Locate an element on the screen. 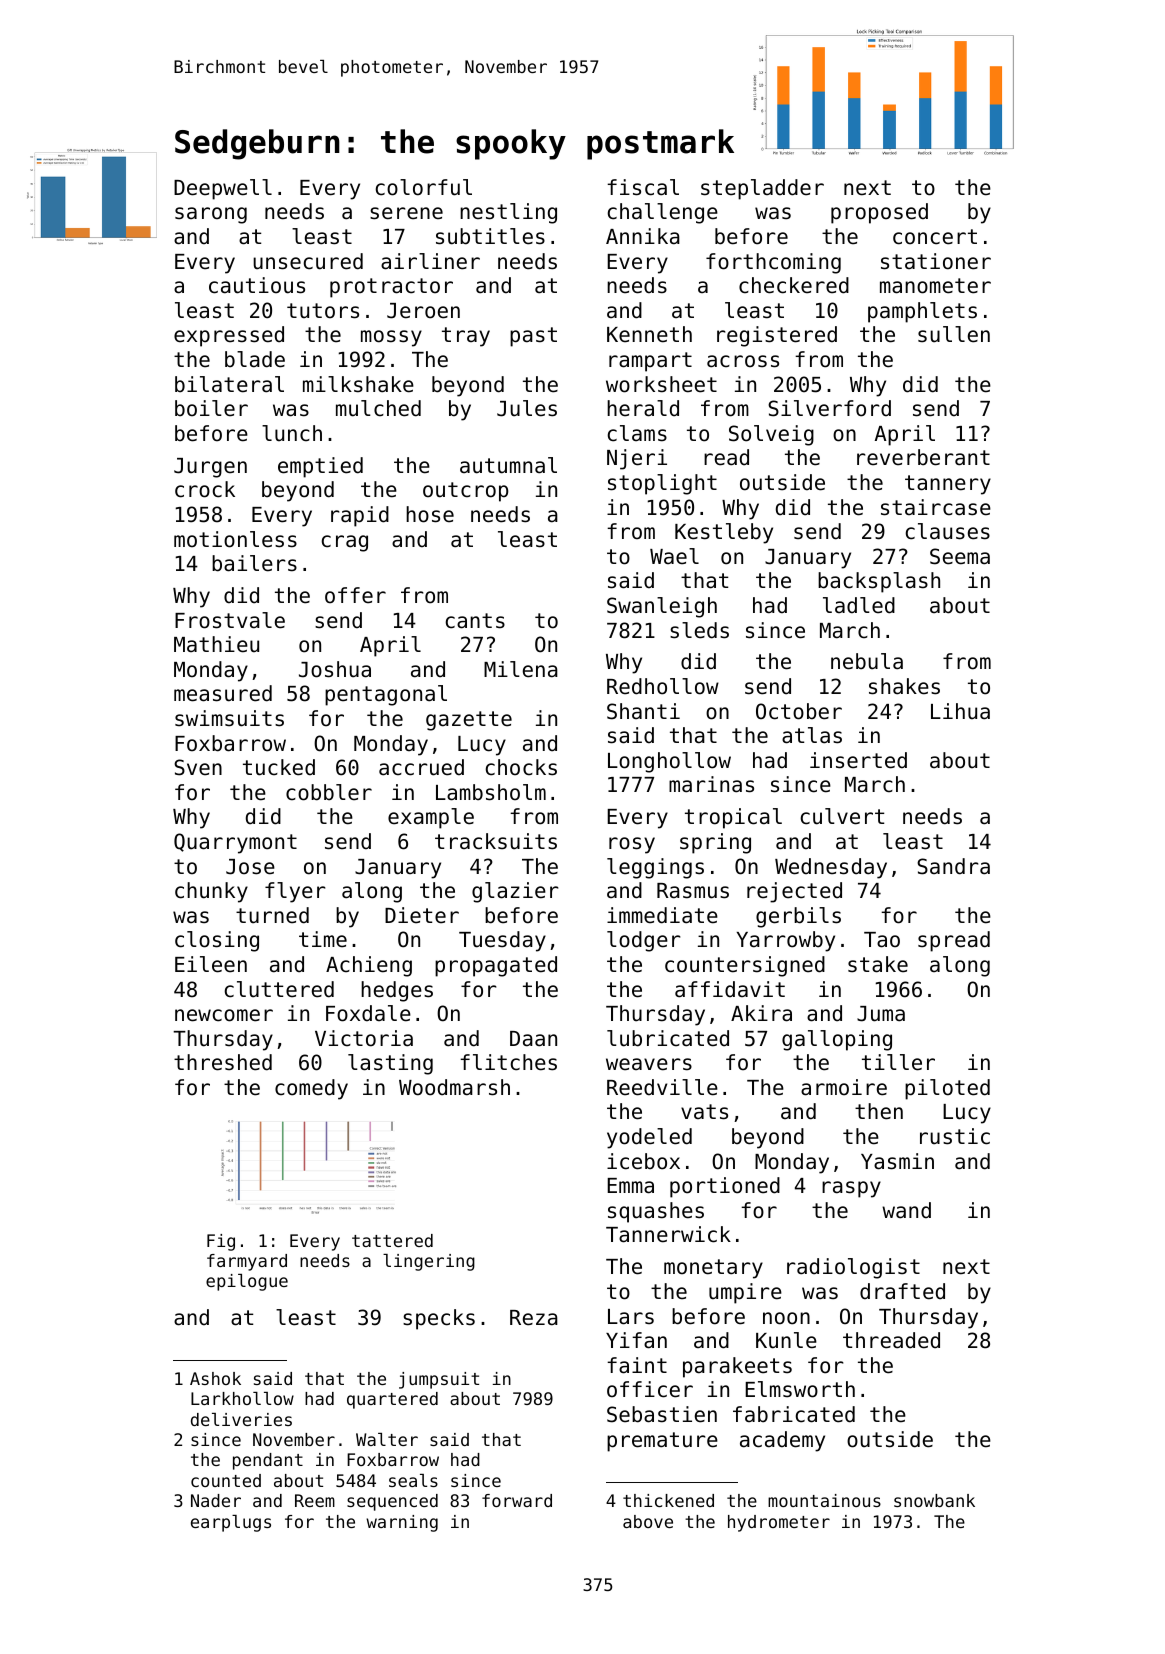 The height and width of the screenshot is (1654, 1165). drafted is located at coordinates (902, 1291).
